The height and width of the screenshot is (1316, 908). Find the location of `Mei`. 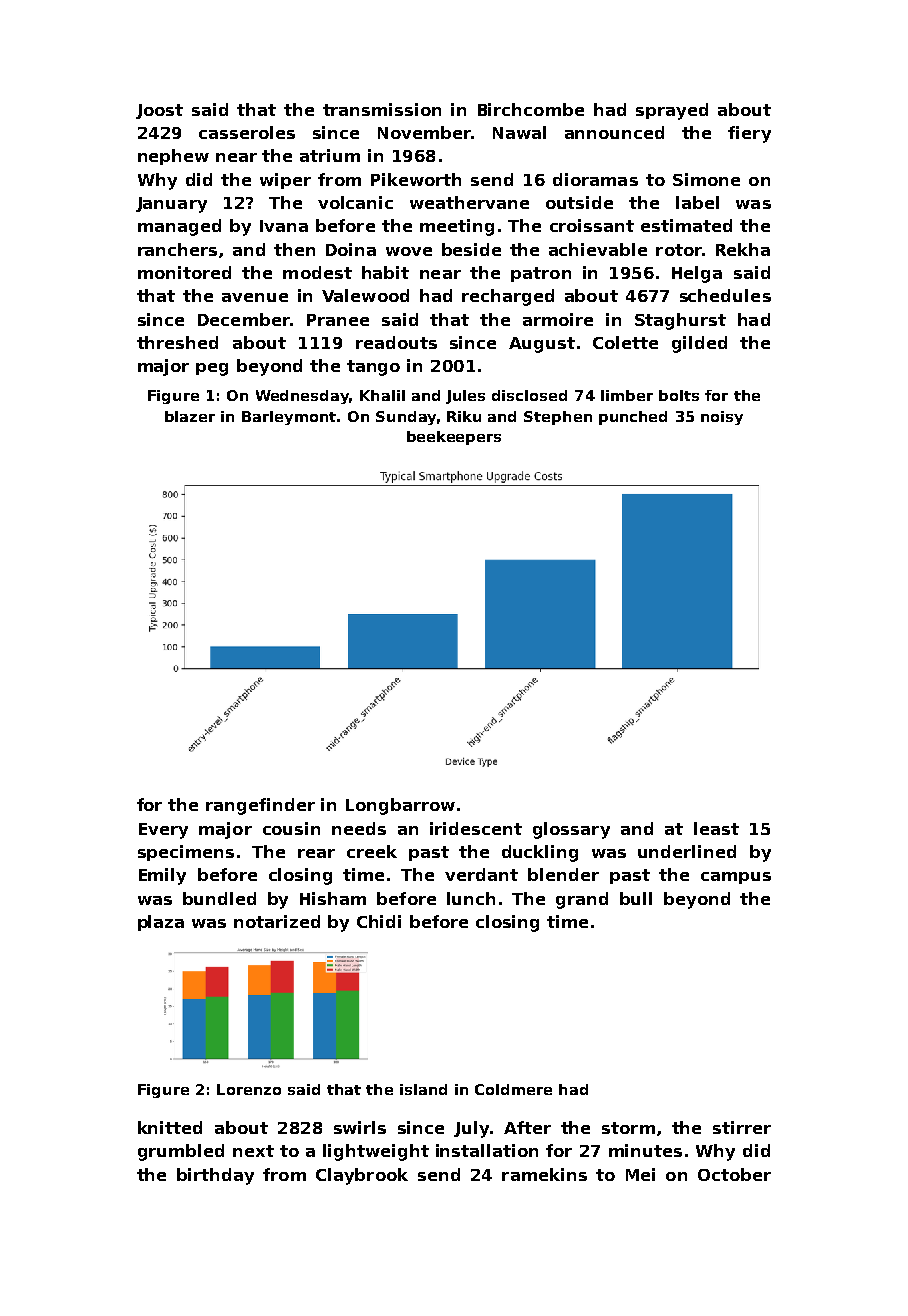

Mei is located at coordinates (640, 1174).
